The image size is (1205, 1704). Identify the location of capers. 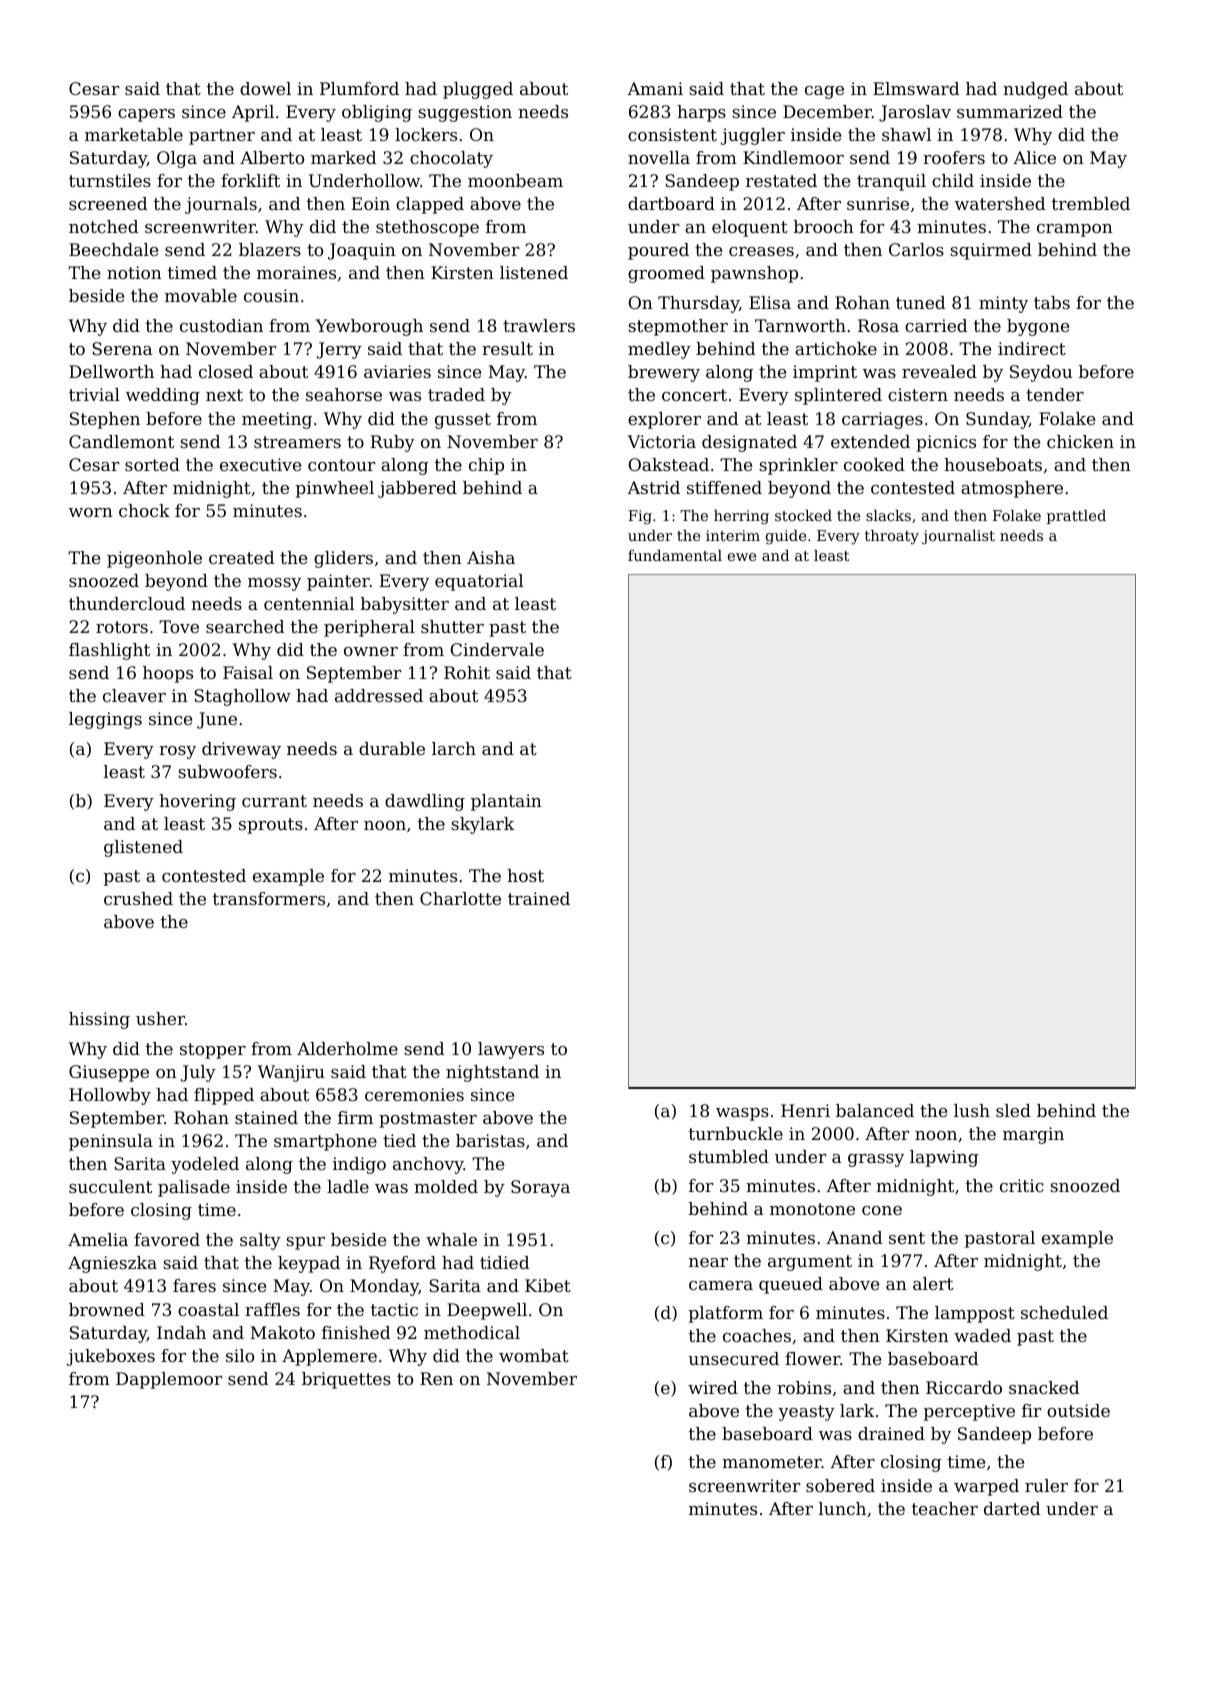
(146, 115).
